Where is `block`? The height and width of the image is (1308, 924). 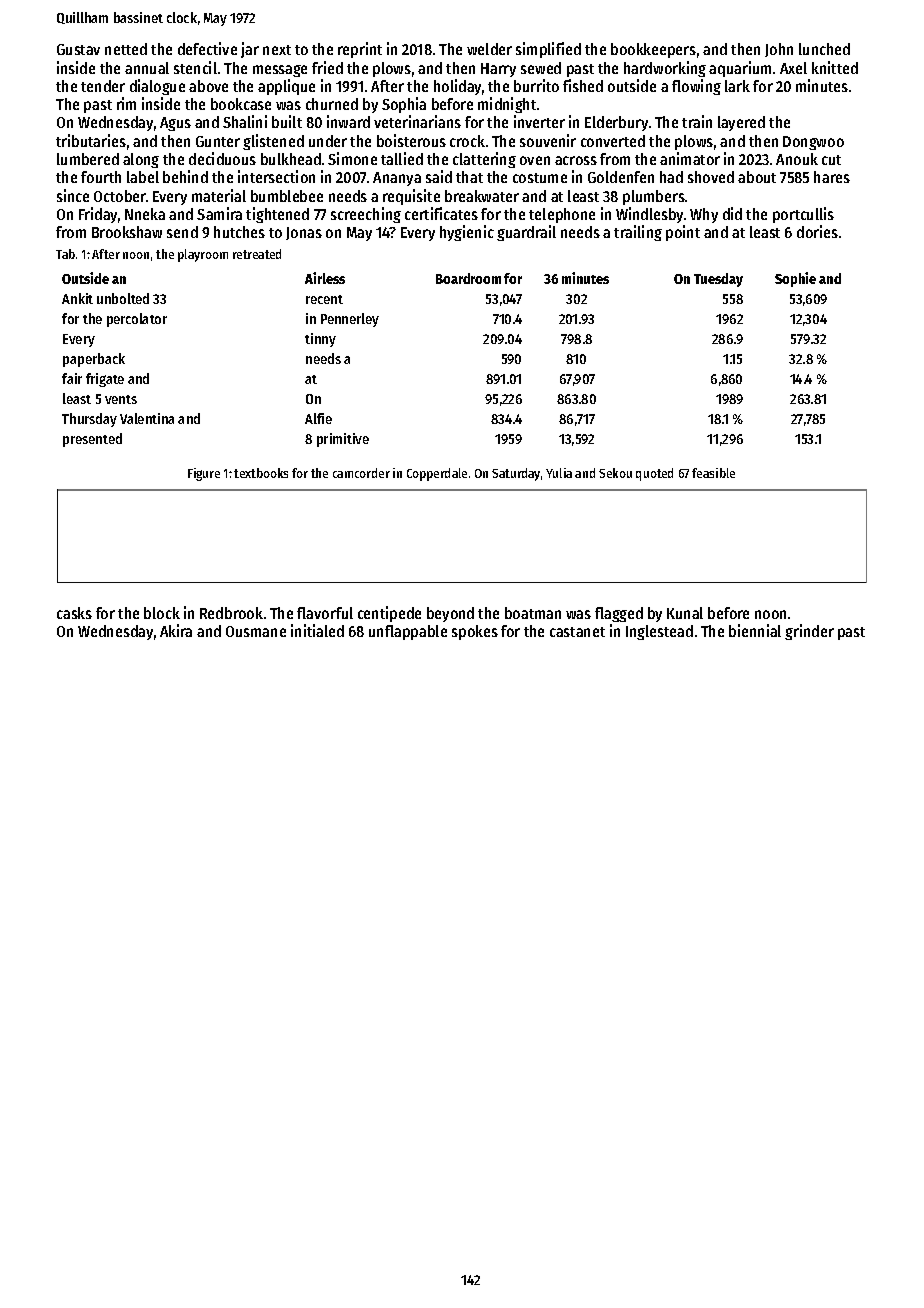
block is located at coordinates (162, 613).
